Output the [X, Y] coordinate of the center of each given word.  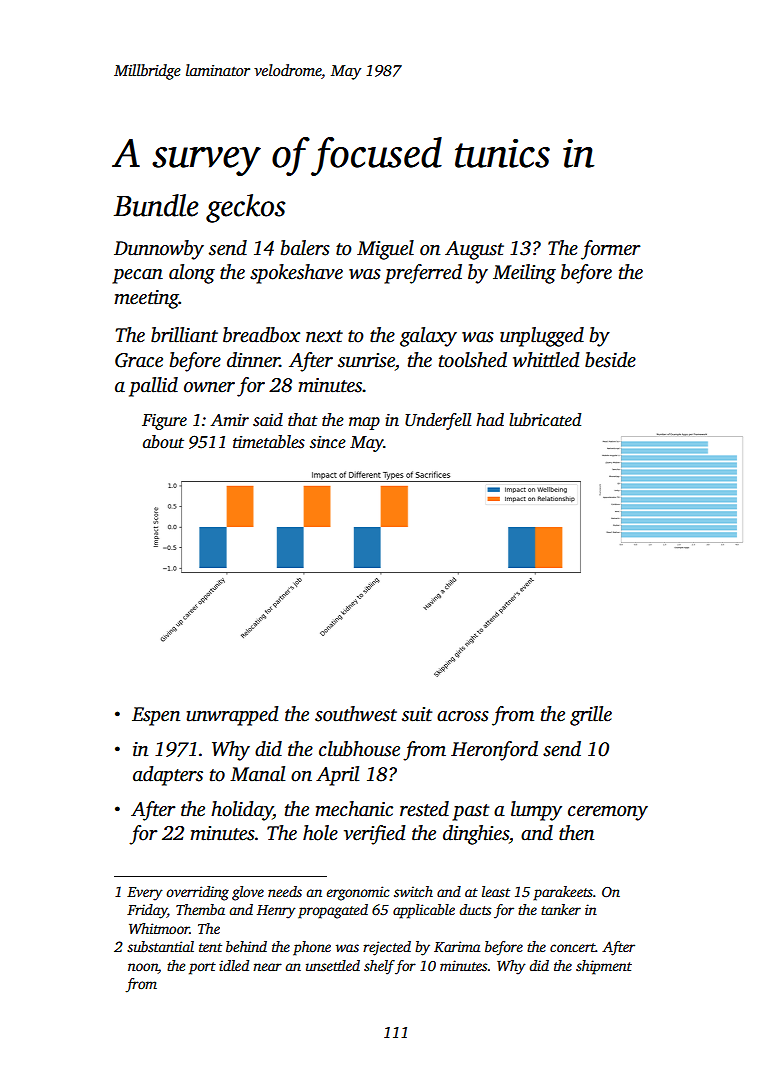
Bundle [156, 205]
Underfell [438, 421]
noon [143, 967]
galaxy [428, 337]
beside [610, 360]
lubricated [545, 420]
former [611, 250]
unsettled [333, 965]
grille [591, 716]
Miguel [385, 250]
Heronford [494, 751]
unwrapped [233, 716]
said [268, 420]
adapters [168, 776]
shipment [604, 967]
